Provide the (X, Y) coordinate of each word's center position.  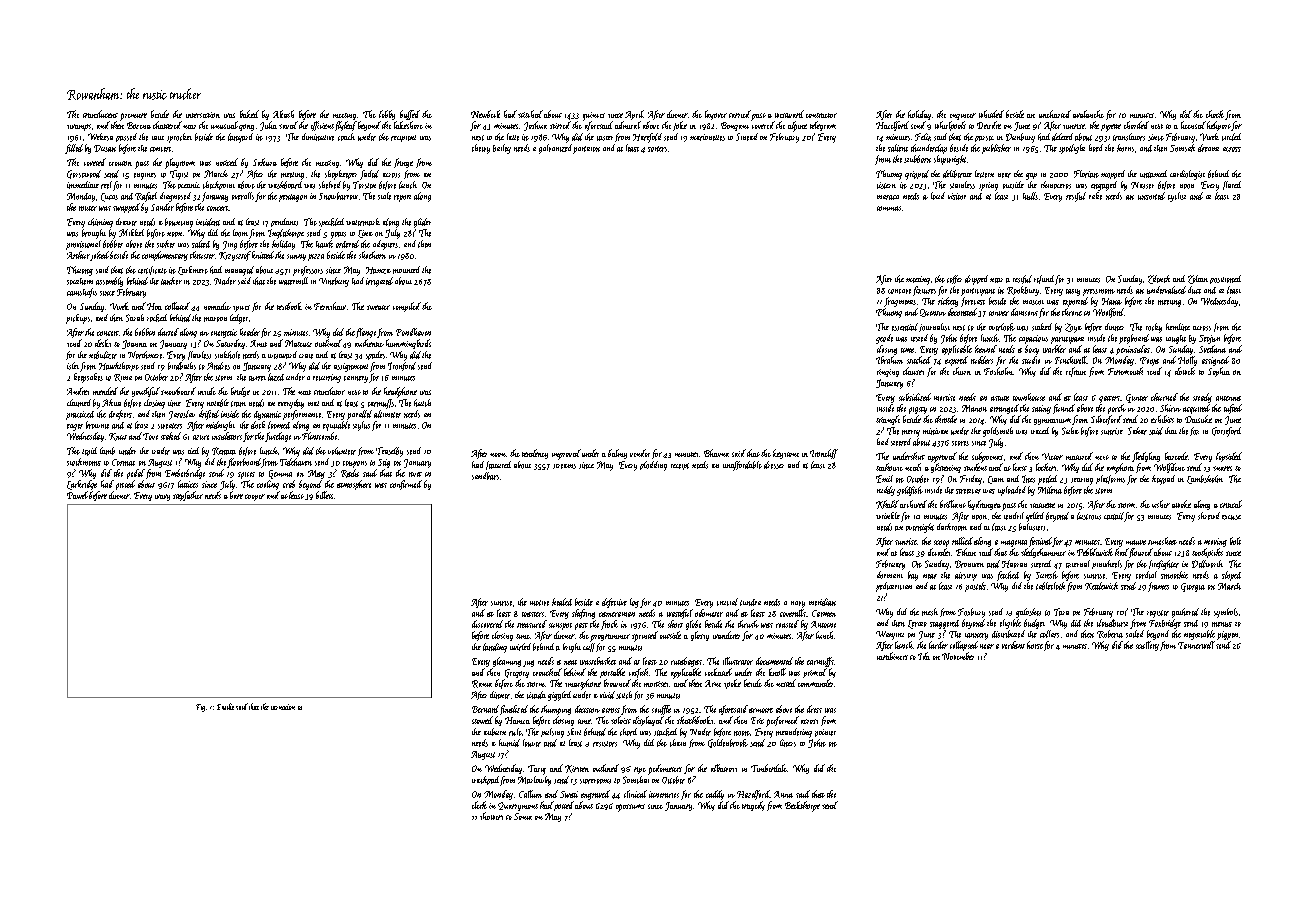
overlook (1002, 327)
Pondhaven (413, 332)
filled (74, 149)
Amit (258, 343)
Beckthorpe (802, 806)
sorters (657, 149)
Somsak (1182, 148)
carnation (283, 707)
